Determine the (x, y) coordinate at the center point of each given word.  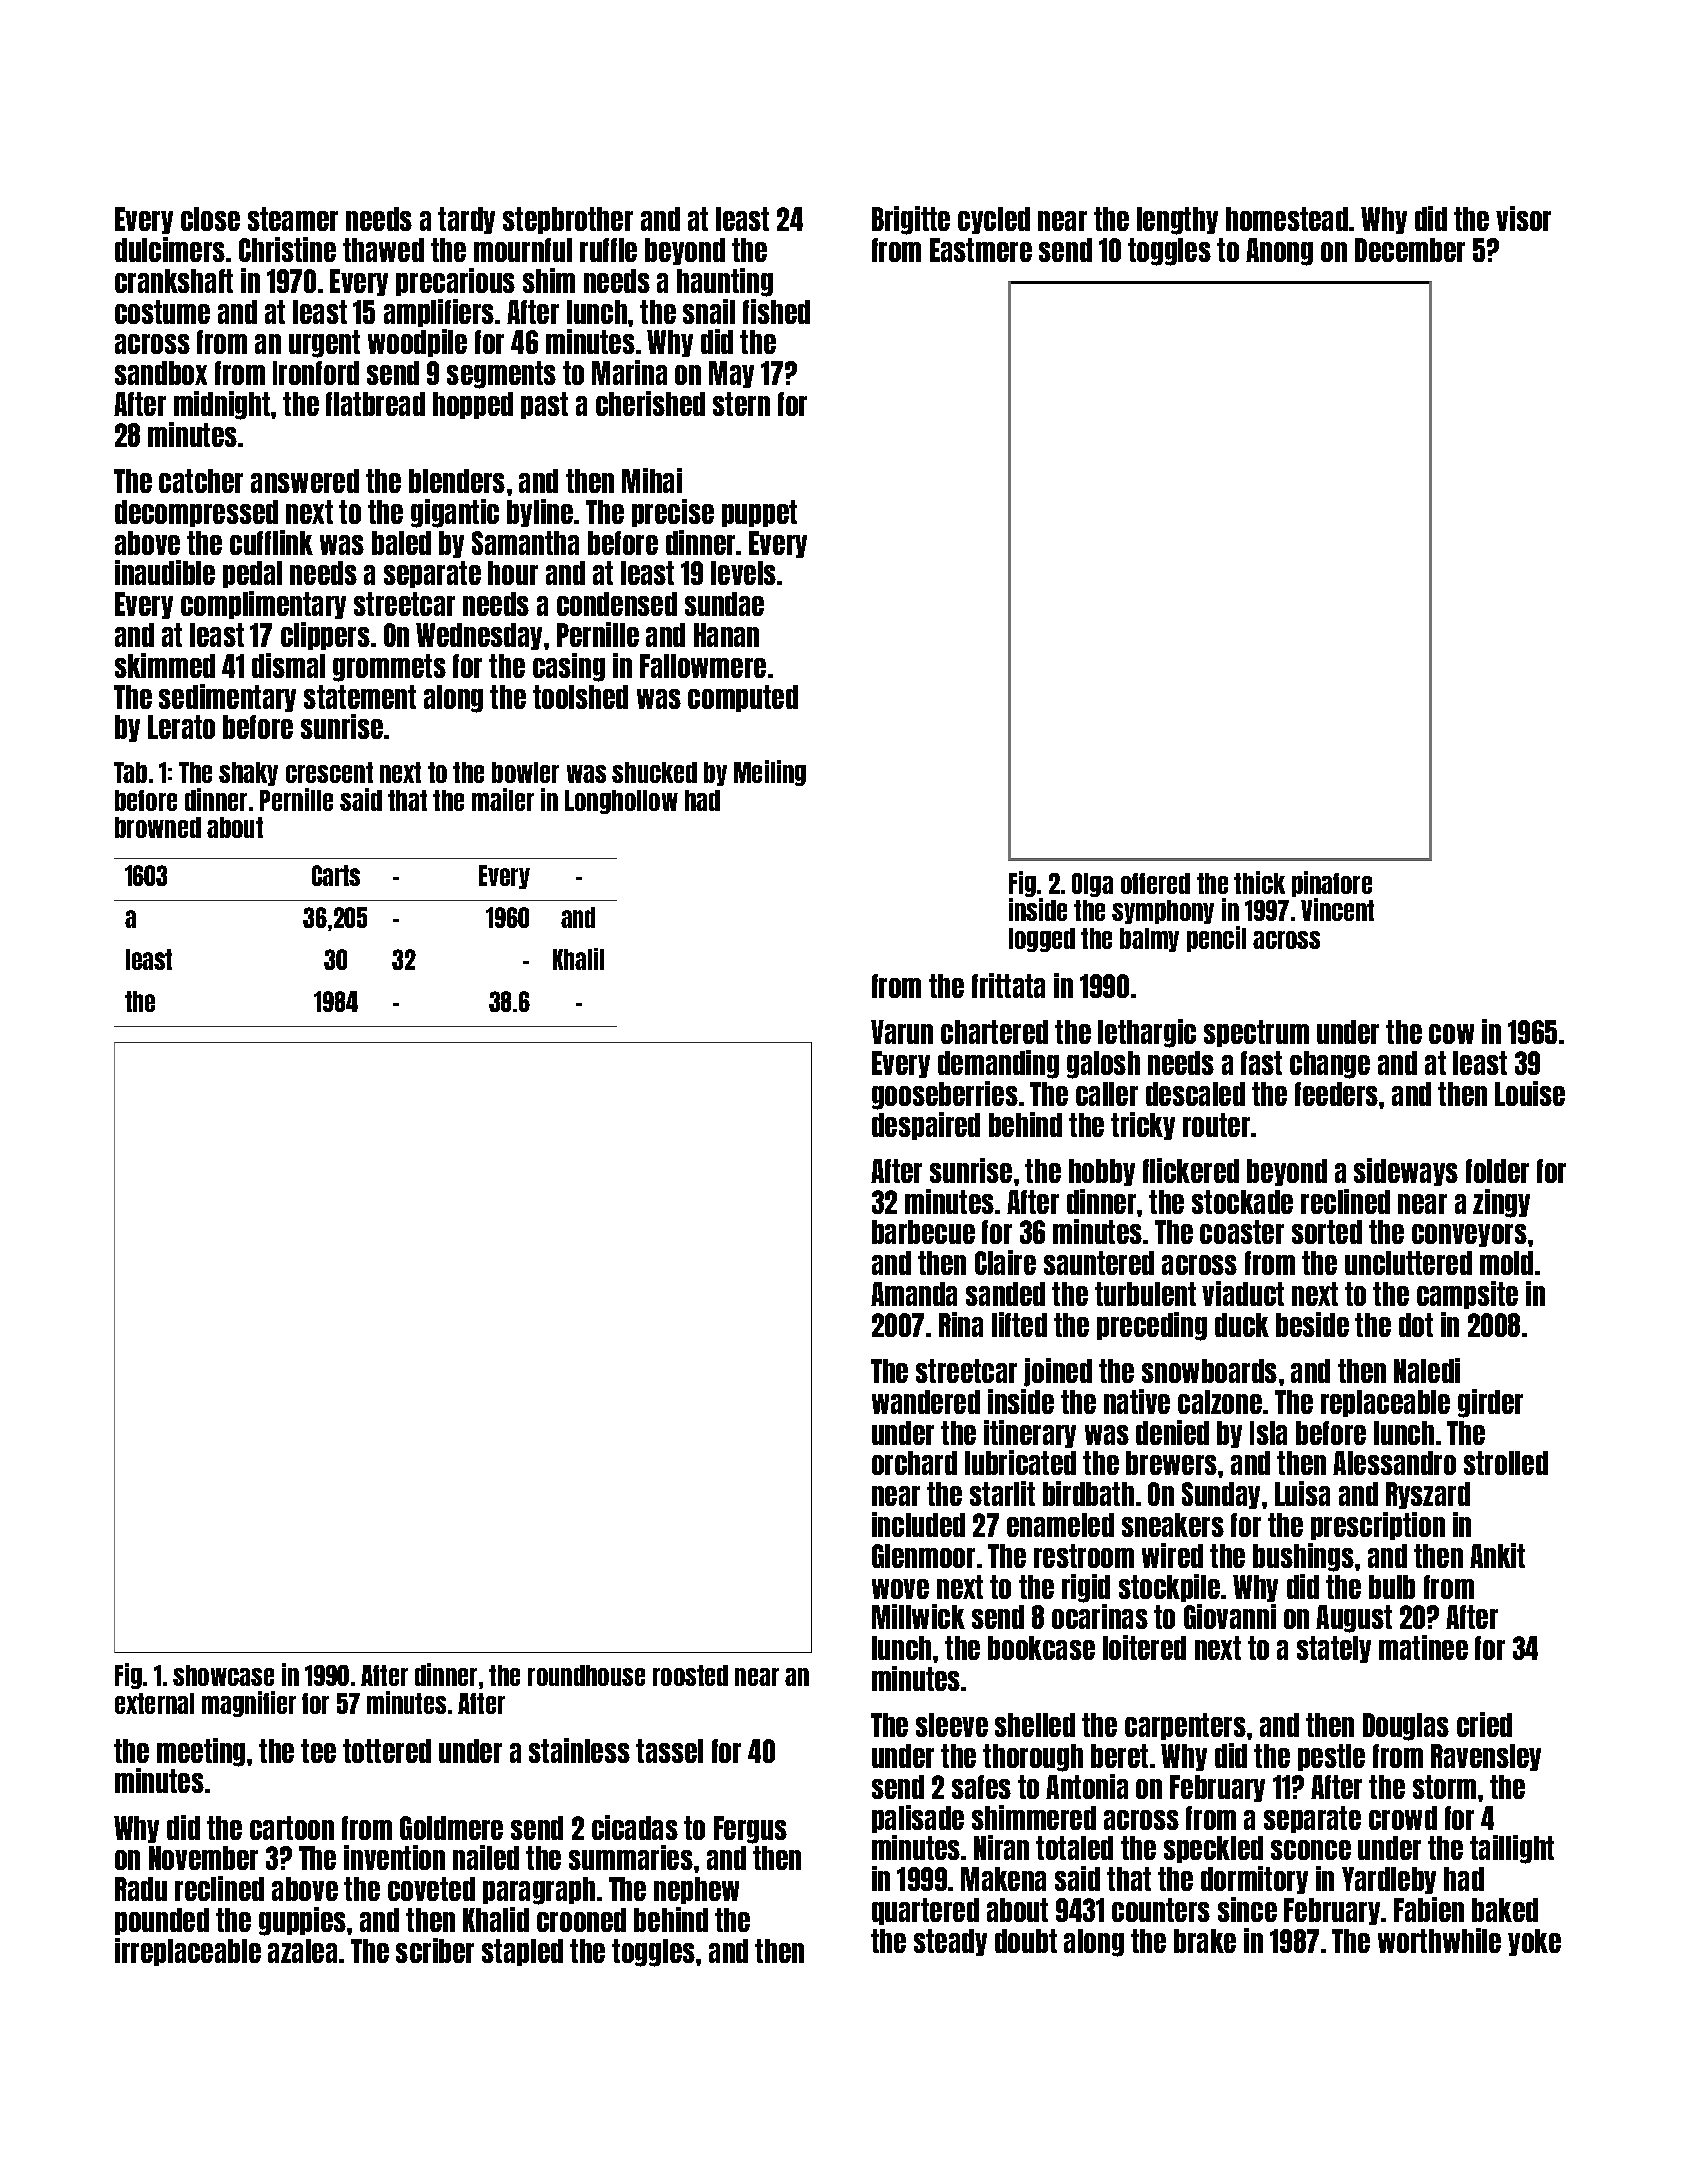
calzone (1220, 1402)
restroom (1084, 1556)
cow (1451, 1034)
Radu (141, 1889)
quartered (925, 1911)
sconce (1311, 1850)
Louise (1530, 1093)
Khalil (578, 959)
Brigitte (911, 220)
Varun (902, 1032)
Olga (1092, 885)
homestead (1287, 219)
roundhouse (586, 1675)
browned (158, 827)
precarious (455, 282)
